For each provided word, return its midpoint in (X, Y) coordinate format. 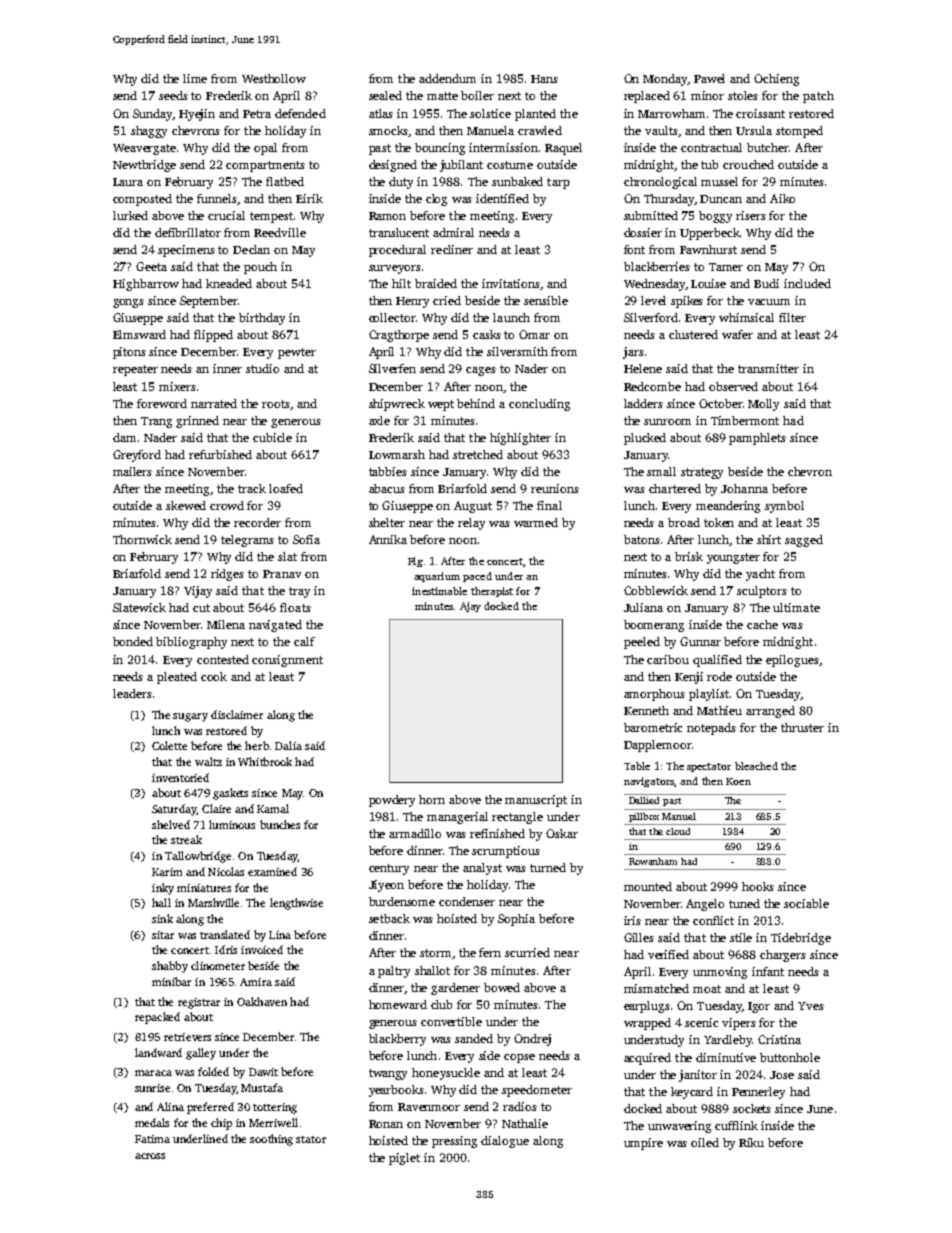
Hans (544, 79)
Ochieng (776, 80)
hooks (758, 886)
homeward (398, 1004)
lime (195, 78)
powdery (392, 801)
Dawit (263, 1072)
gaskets (230, 794)
